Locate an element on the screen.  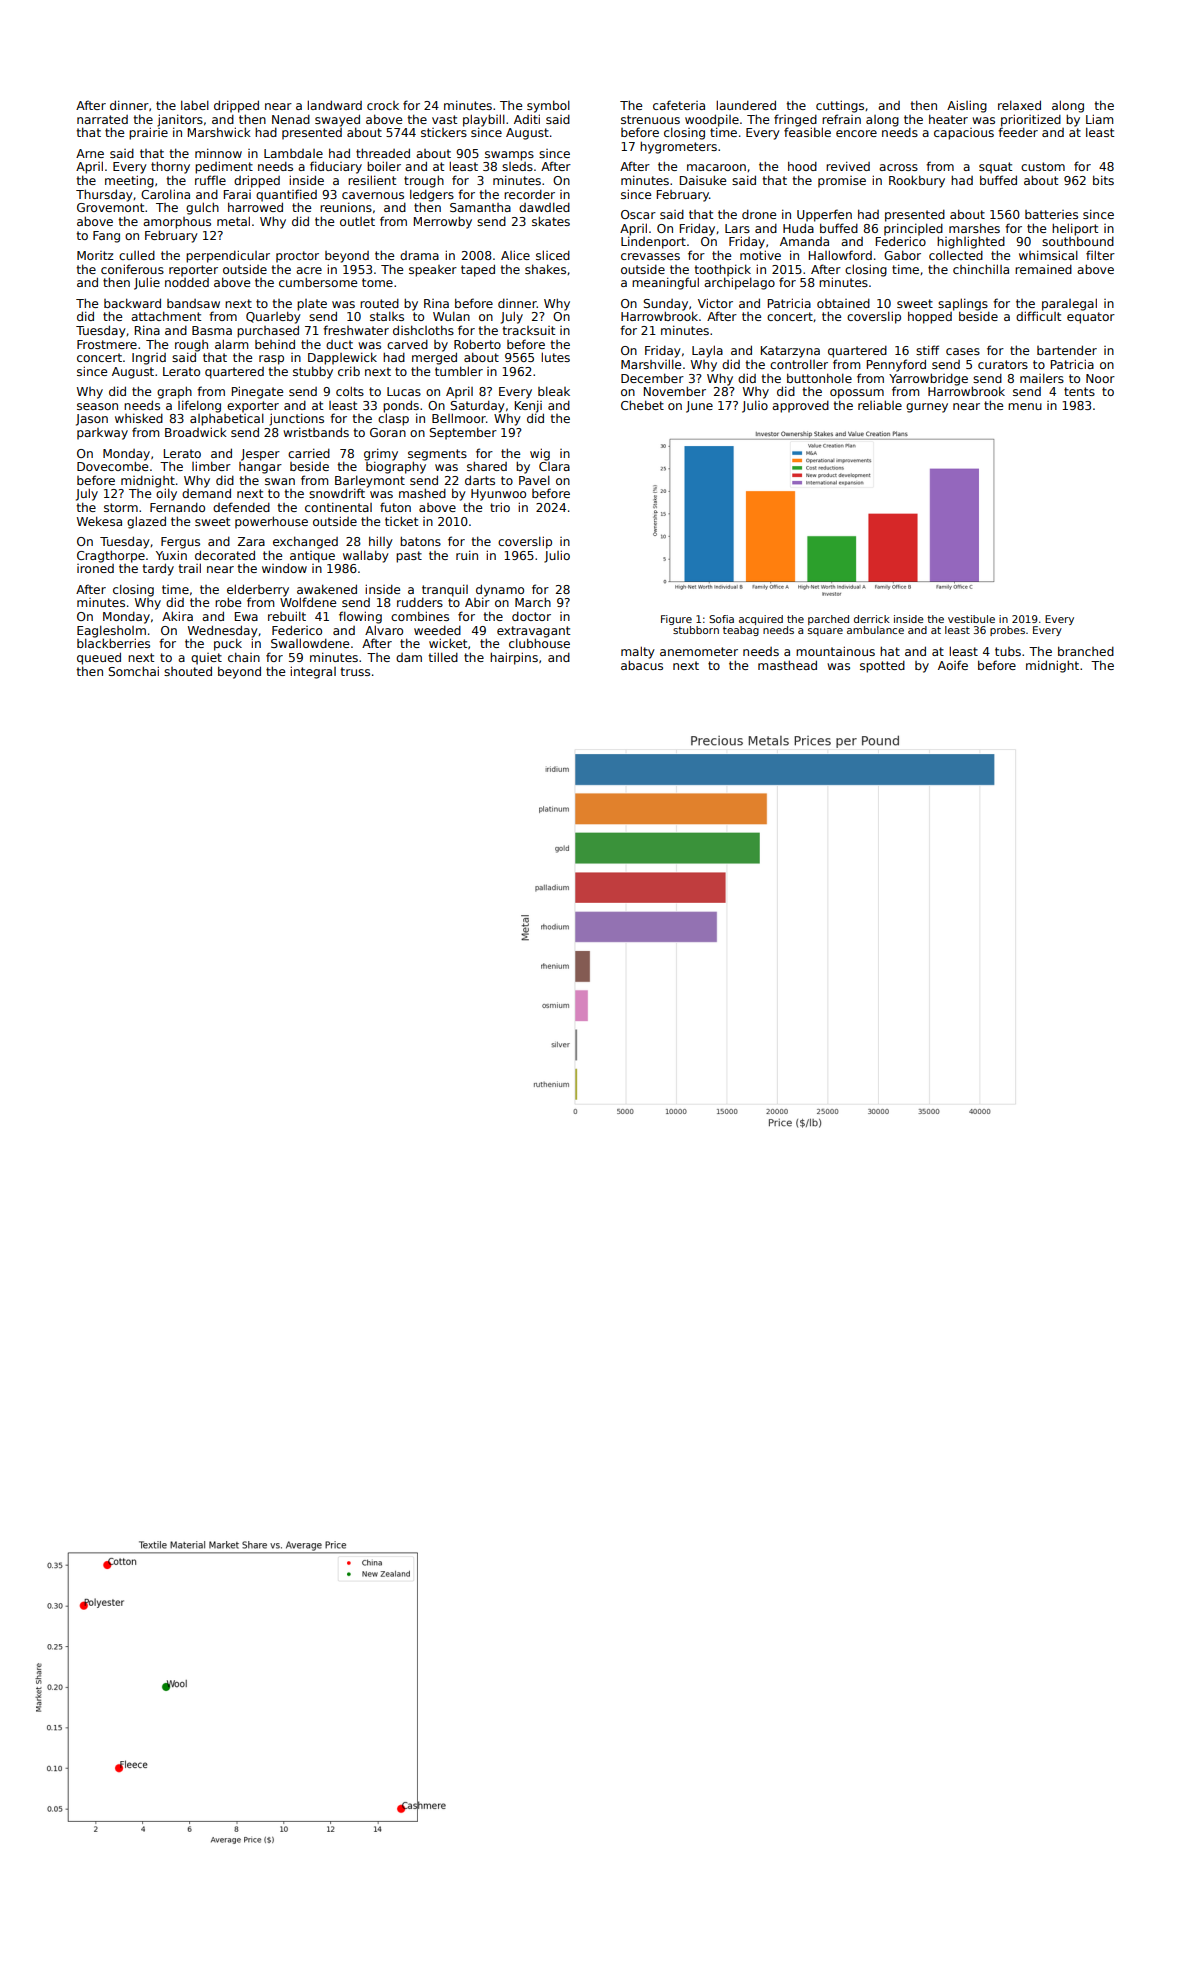
Oscar is located at coordinates (638, 214).
